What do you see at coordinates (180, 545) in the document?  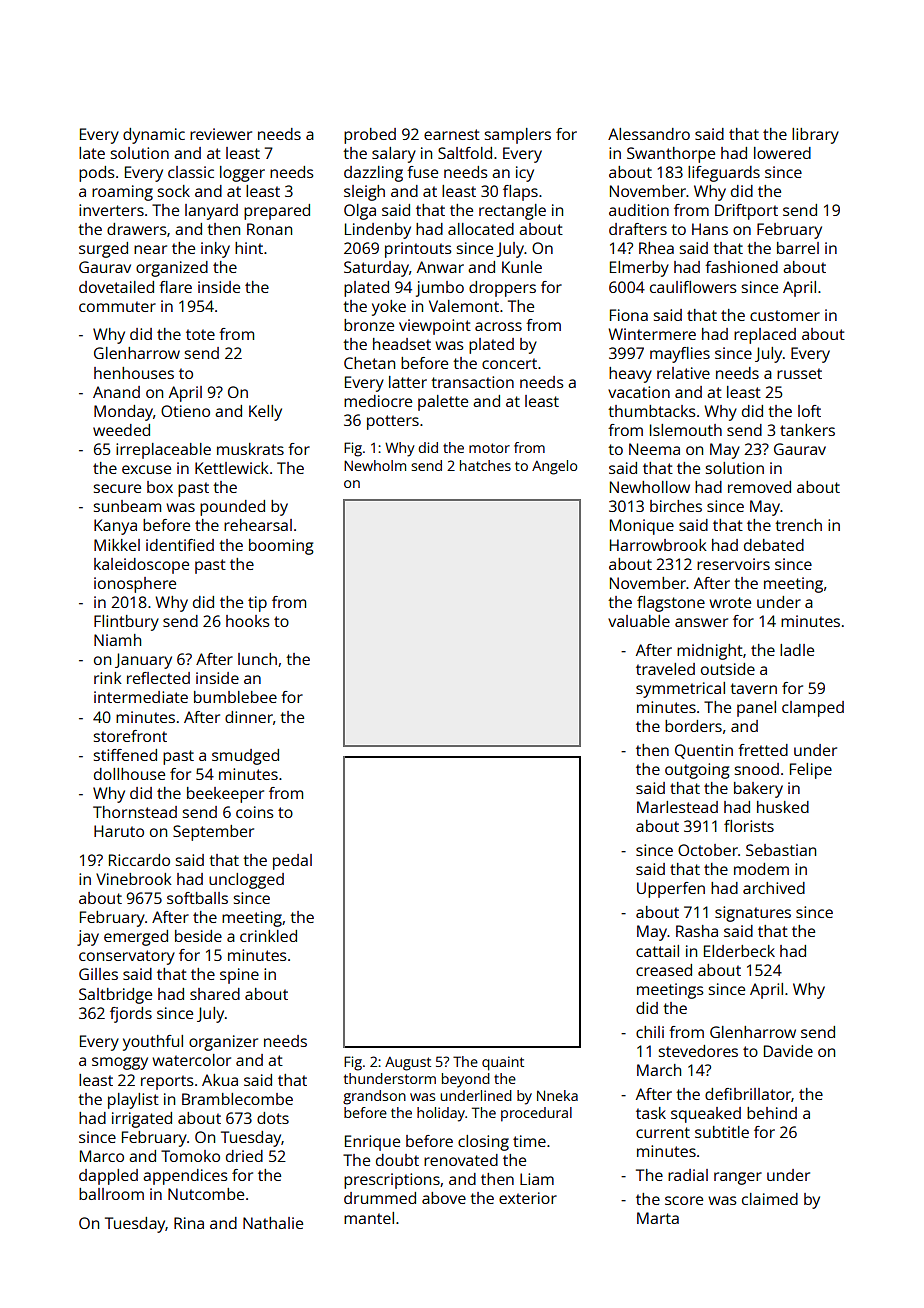 I see `identified` at bounding box center [180, 545].
